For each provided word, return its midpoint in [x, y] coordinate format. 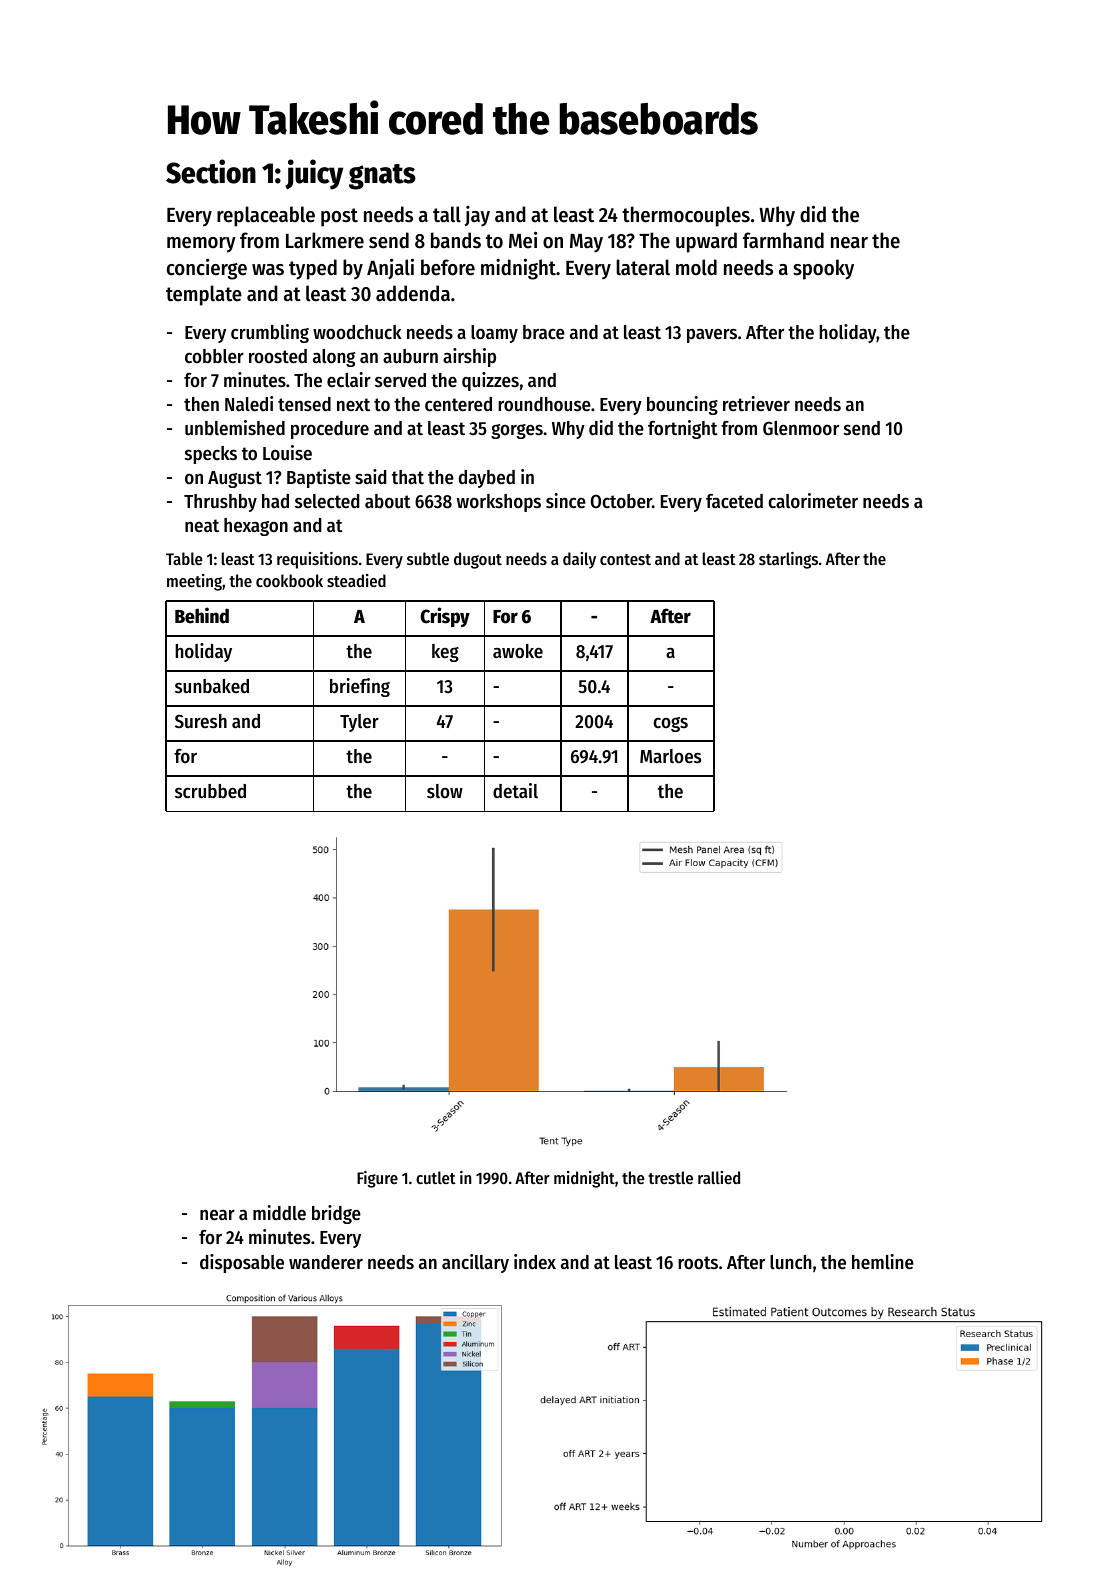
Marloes [670, 756]
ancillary [475, 1263]
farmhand [783, 240]
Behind [202, 615]
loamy [494, 334]
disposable [242, 1263]
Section [211, 171]
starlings [788, 560]
